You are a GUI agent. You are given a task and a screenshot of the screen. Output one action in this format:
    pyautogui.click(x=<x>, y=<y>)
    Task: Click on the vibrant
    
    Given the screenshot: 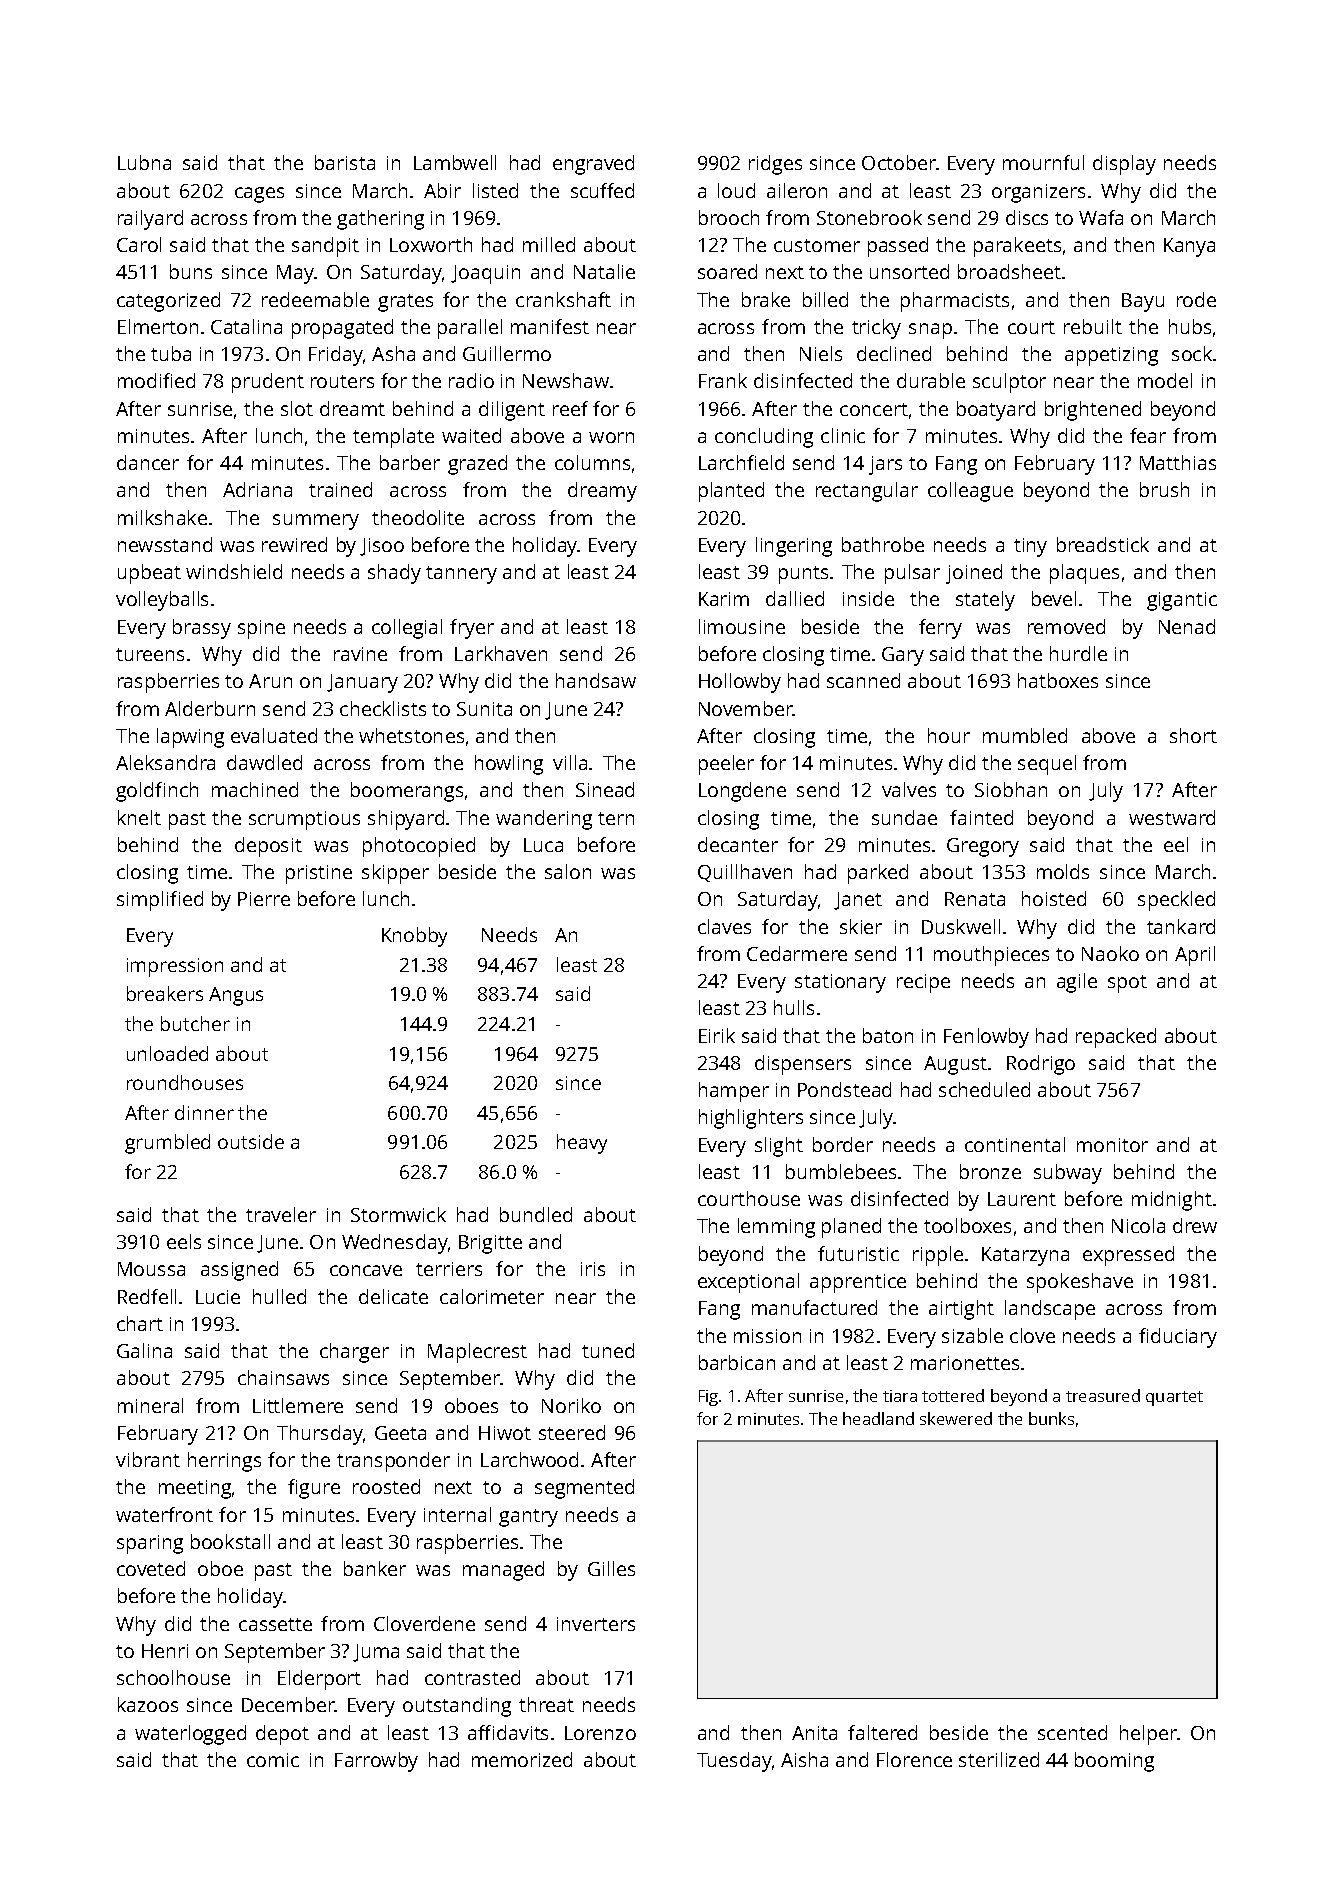 What is the action you would take?
    pyautogui.click(x=148, y=1459)
